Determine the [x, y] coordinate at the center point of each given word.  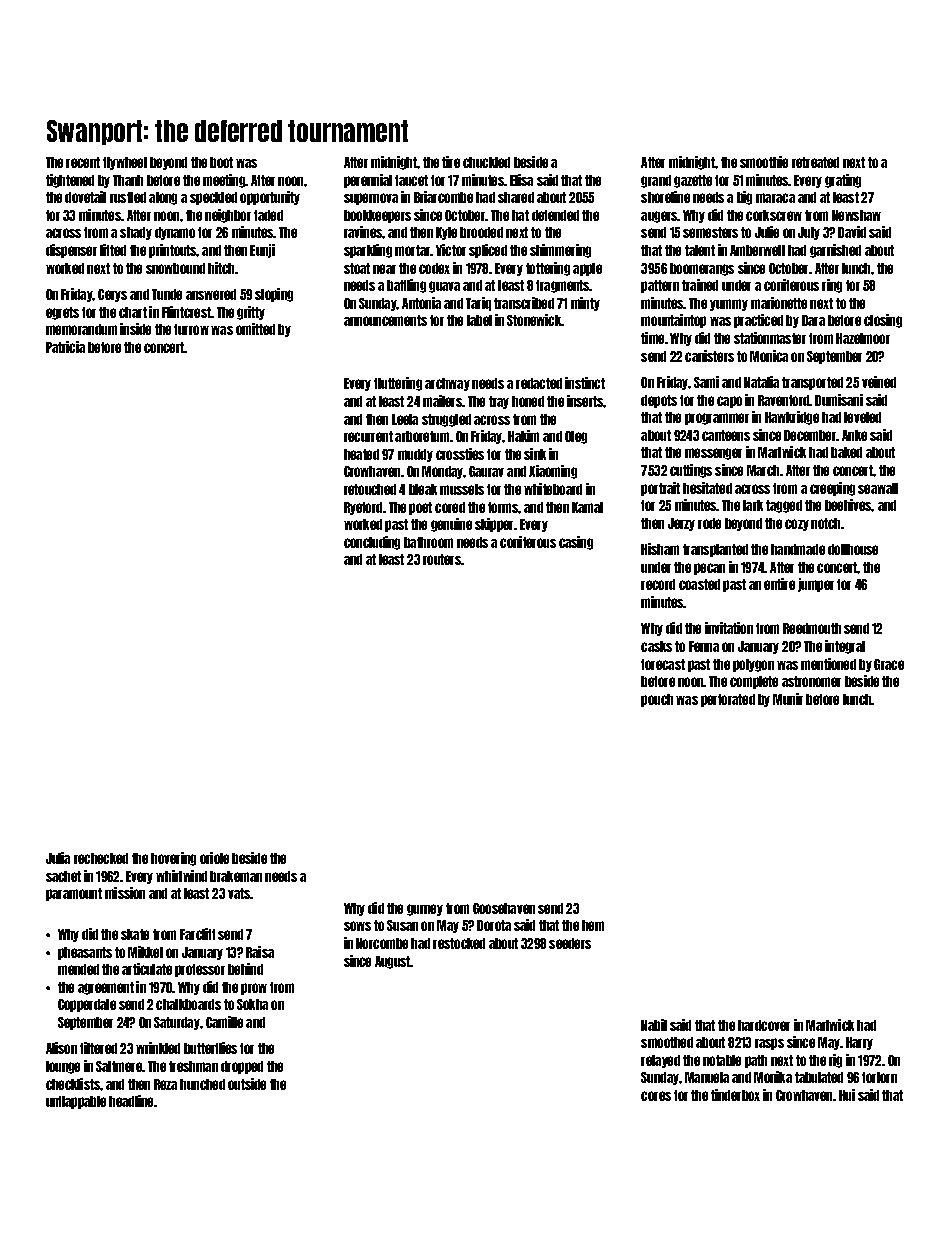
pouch [657, 700]
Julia [58, 858]
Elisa [521, 180]
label [479, 320]
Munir [788, 699]
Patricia [65, 347]
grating [843, 181]
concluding [372, 543]
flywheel [125, 163]
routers [442, 559]
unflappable [76, 1102]
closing [883, 321]
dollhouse [853, 549]
